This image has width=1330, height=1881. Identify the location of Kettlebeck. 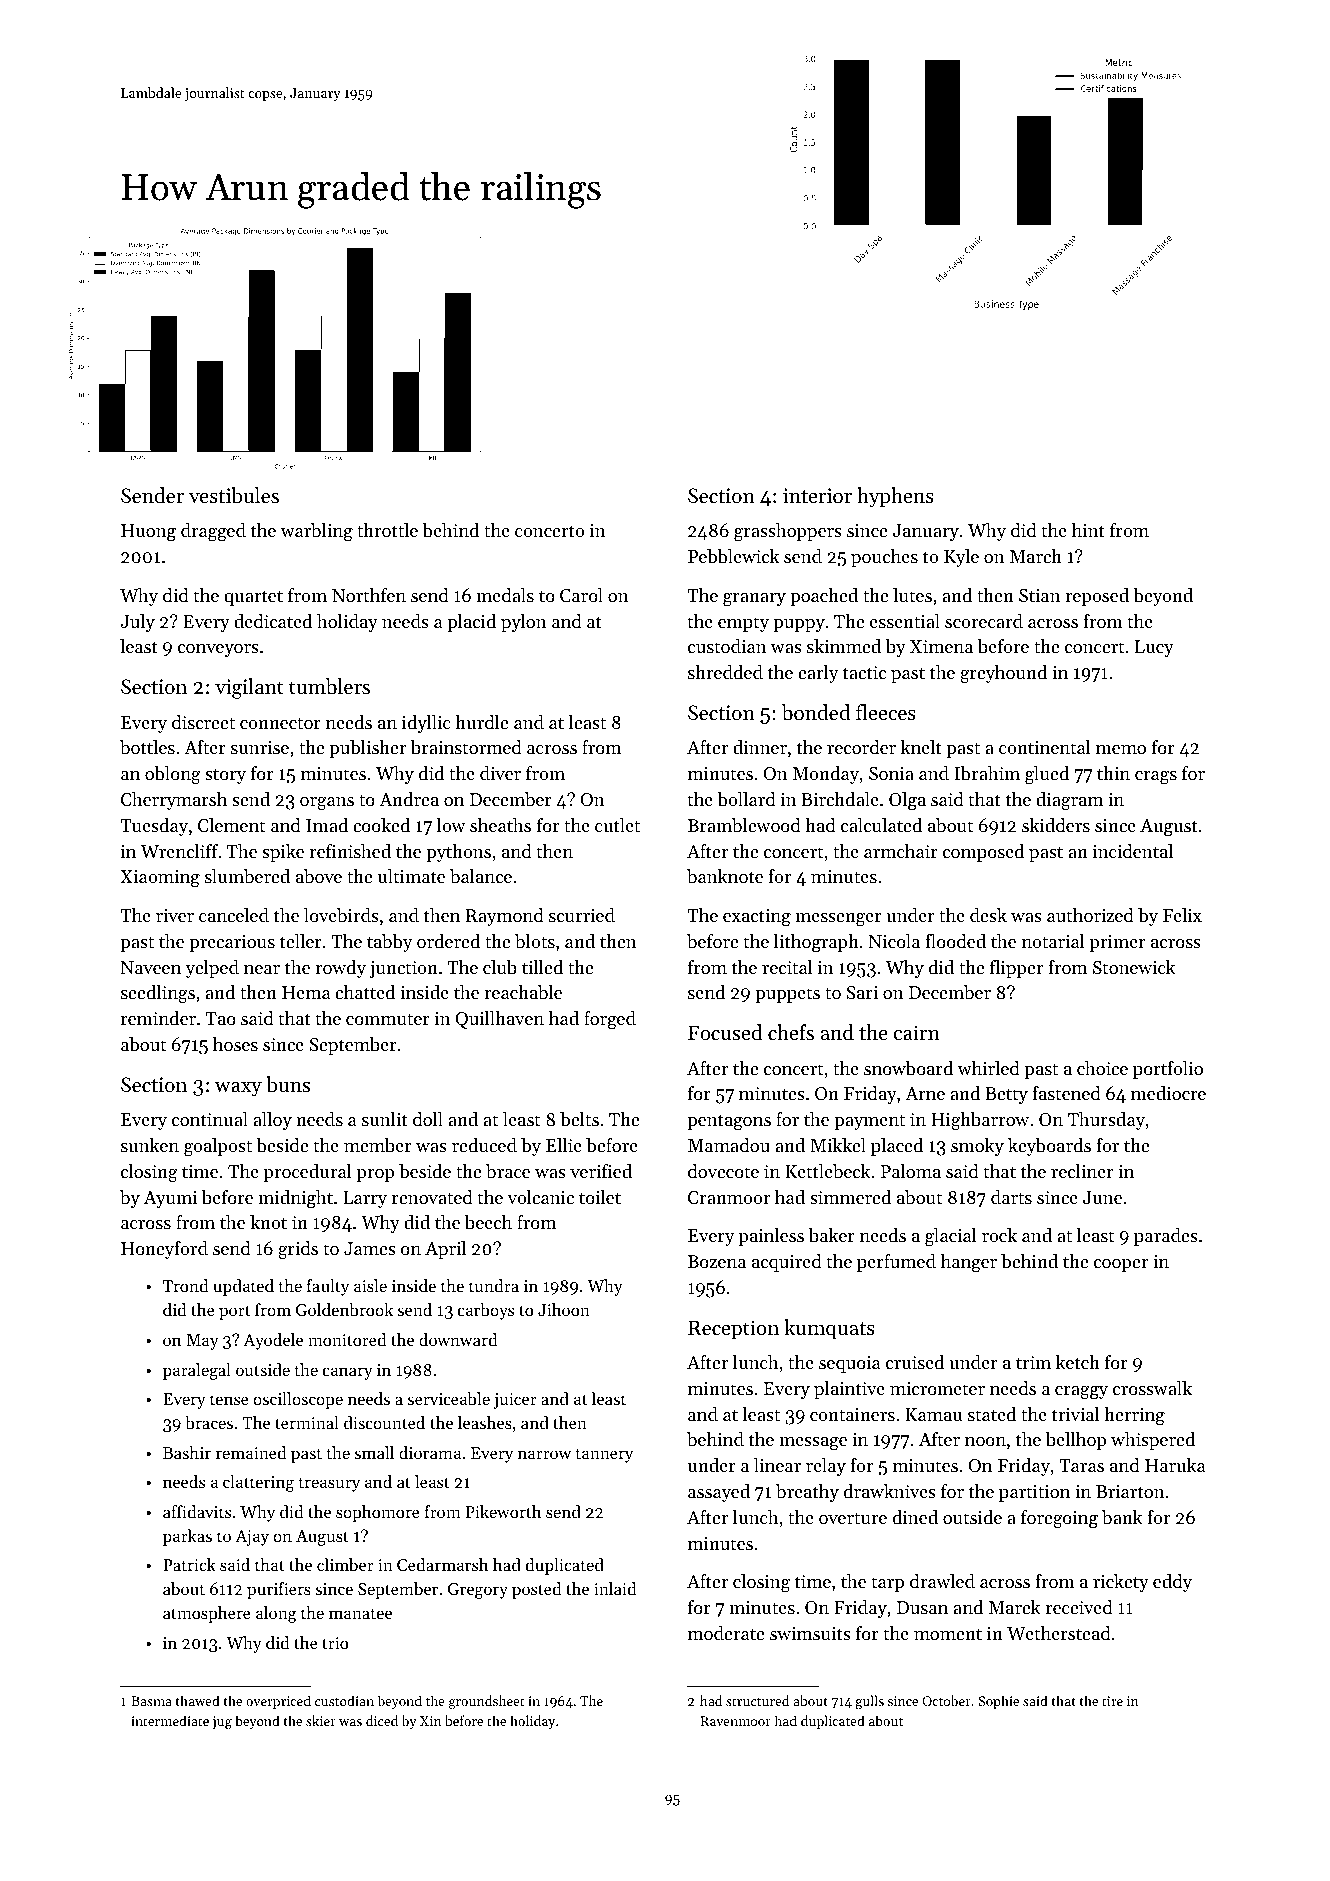
(828, 1171).
